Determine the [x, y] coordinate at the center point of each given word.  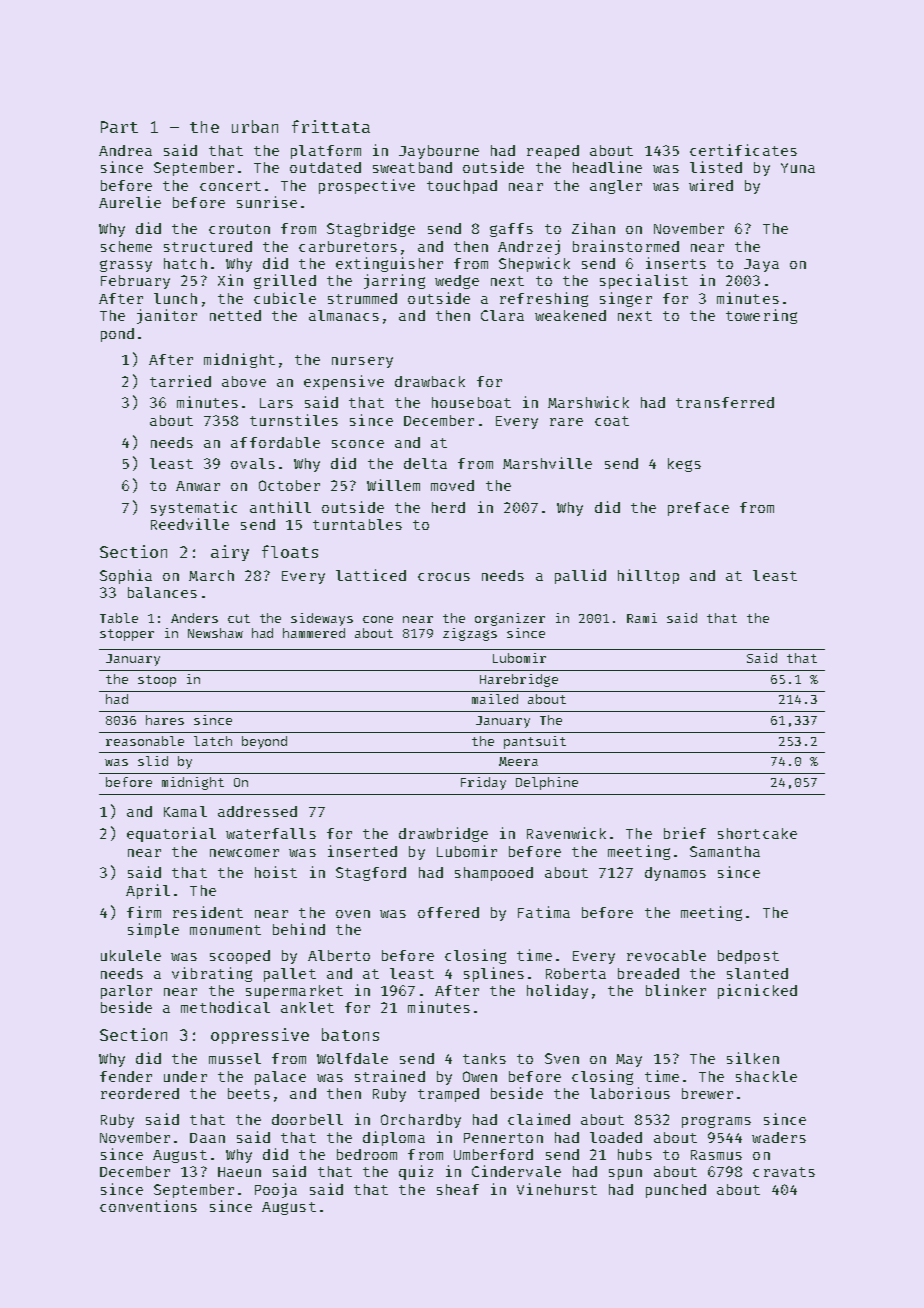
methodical [225, 1007]
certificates [743, 150]
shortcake [757, 833]
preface [698, 509]
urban [255, 126]
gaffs [511, 230]
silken [753, 1058]
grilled [285, 281]
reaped [553, 152]
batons [350, 1034]
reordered [140, 1093]
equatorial [171, 834]
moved [452, 485]
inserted [362, 851]
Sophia [126, 576]
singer [626, 299]
